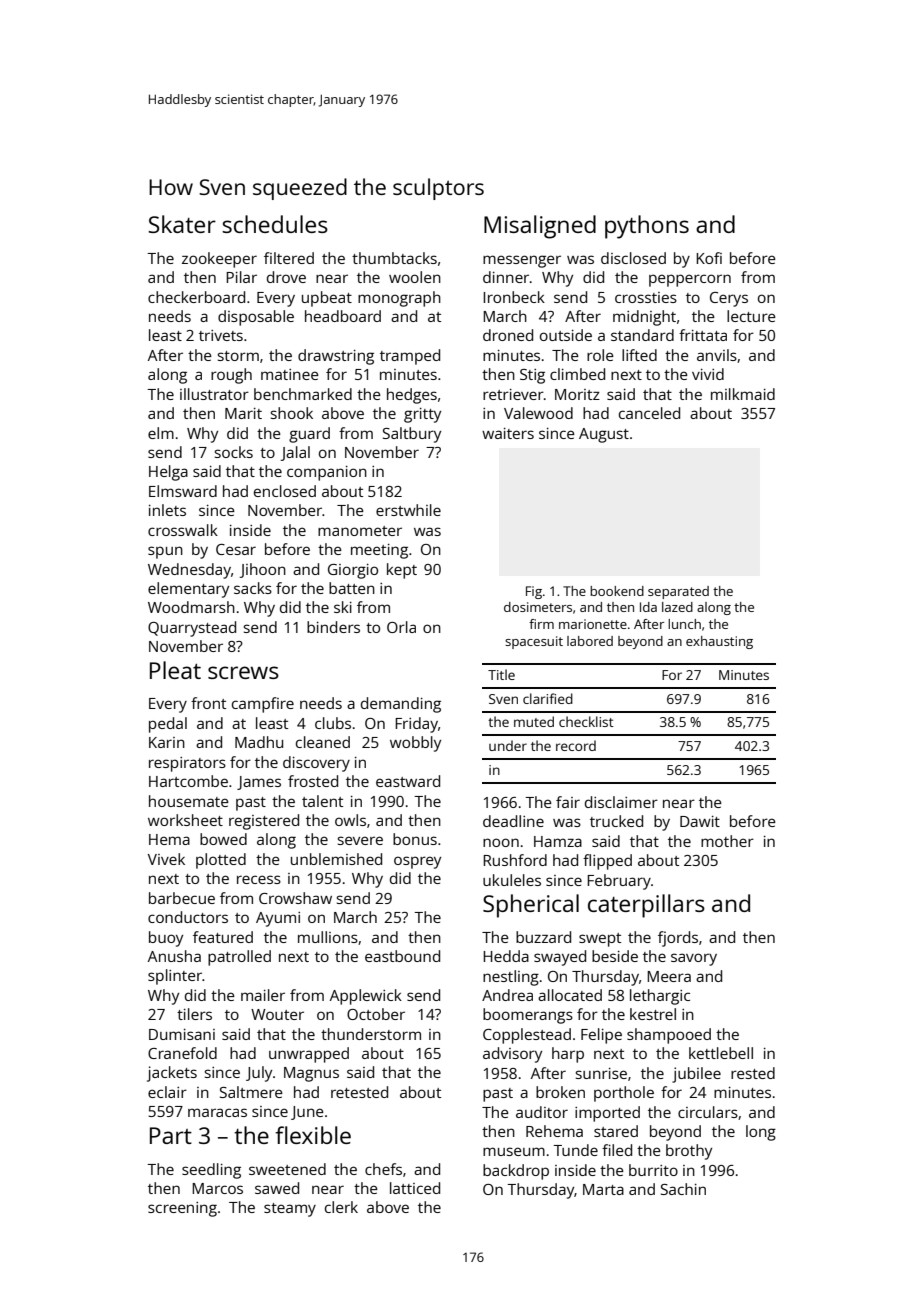 This screenshot has width=924, height=1311. Describe the element at coordinates (700, 821) in the screenshot. I see `Dawit` at that location.
